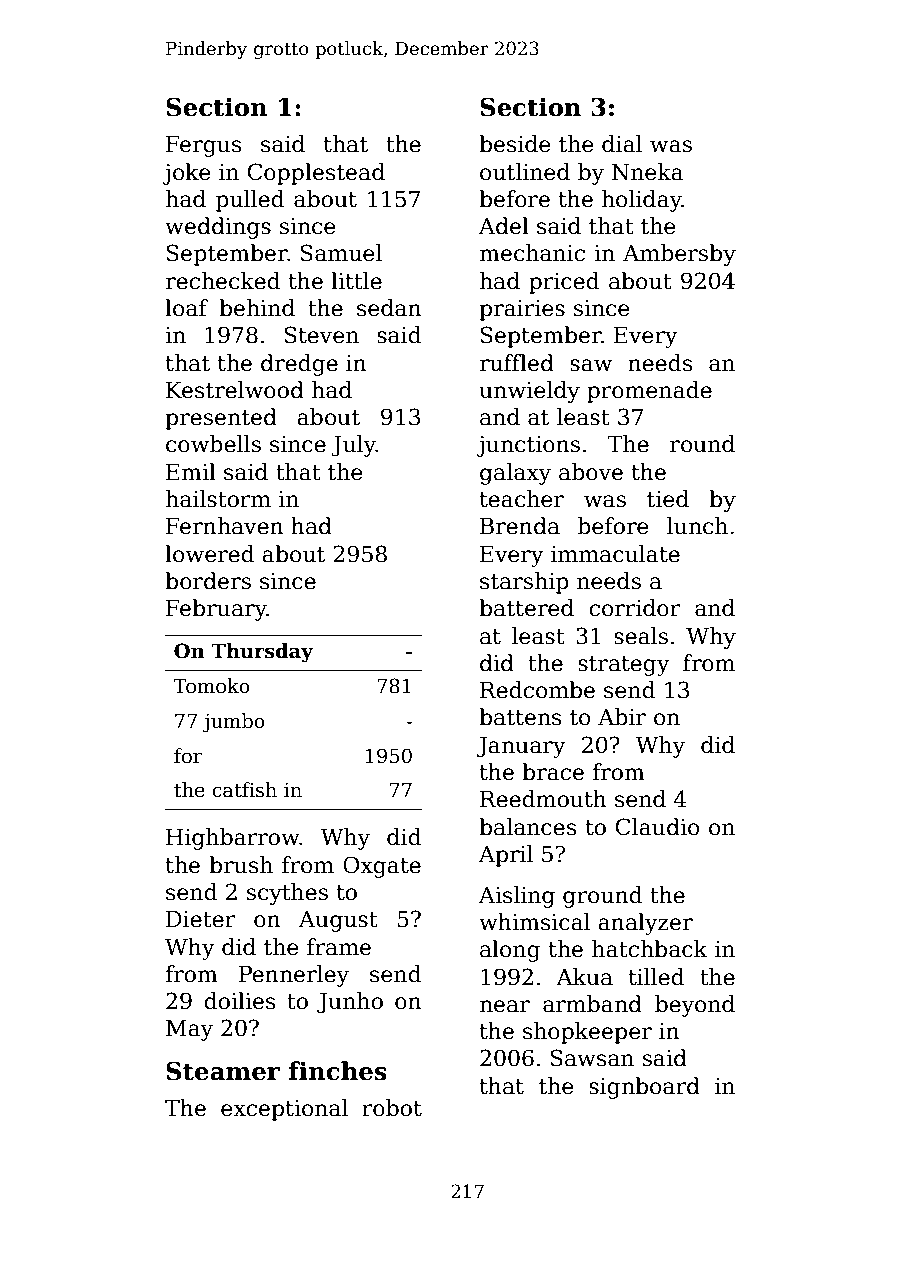  I want to click on galaxy, so click(515, 474).
